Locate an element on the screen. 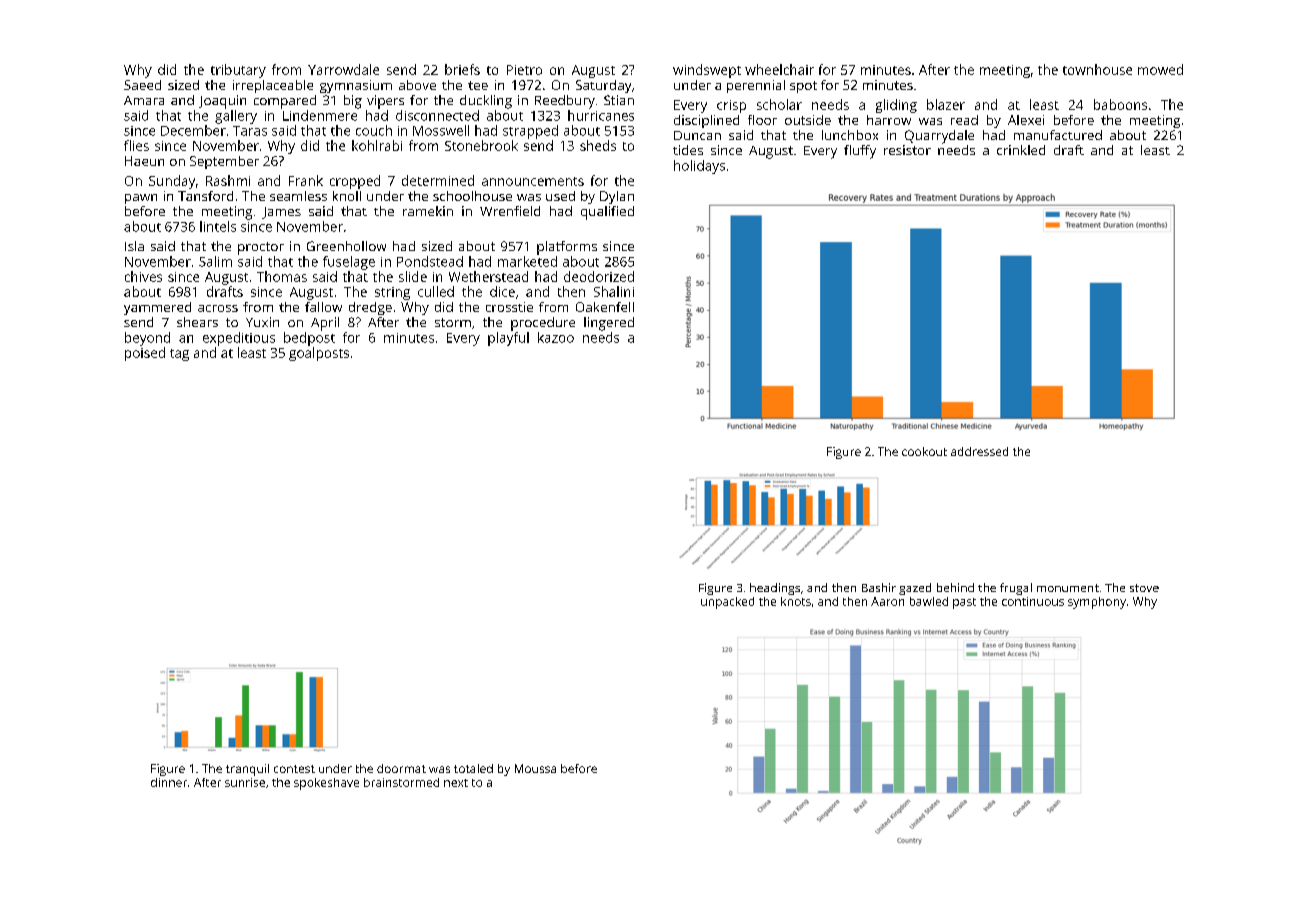 The image size is (1308, 924). expeditious is located at coordinates (239, 339).
